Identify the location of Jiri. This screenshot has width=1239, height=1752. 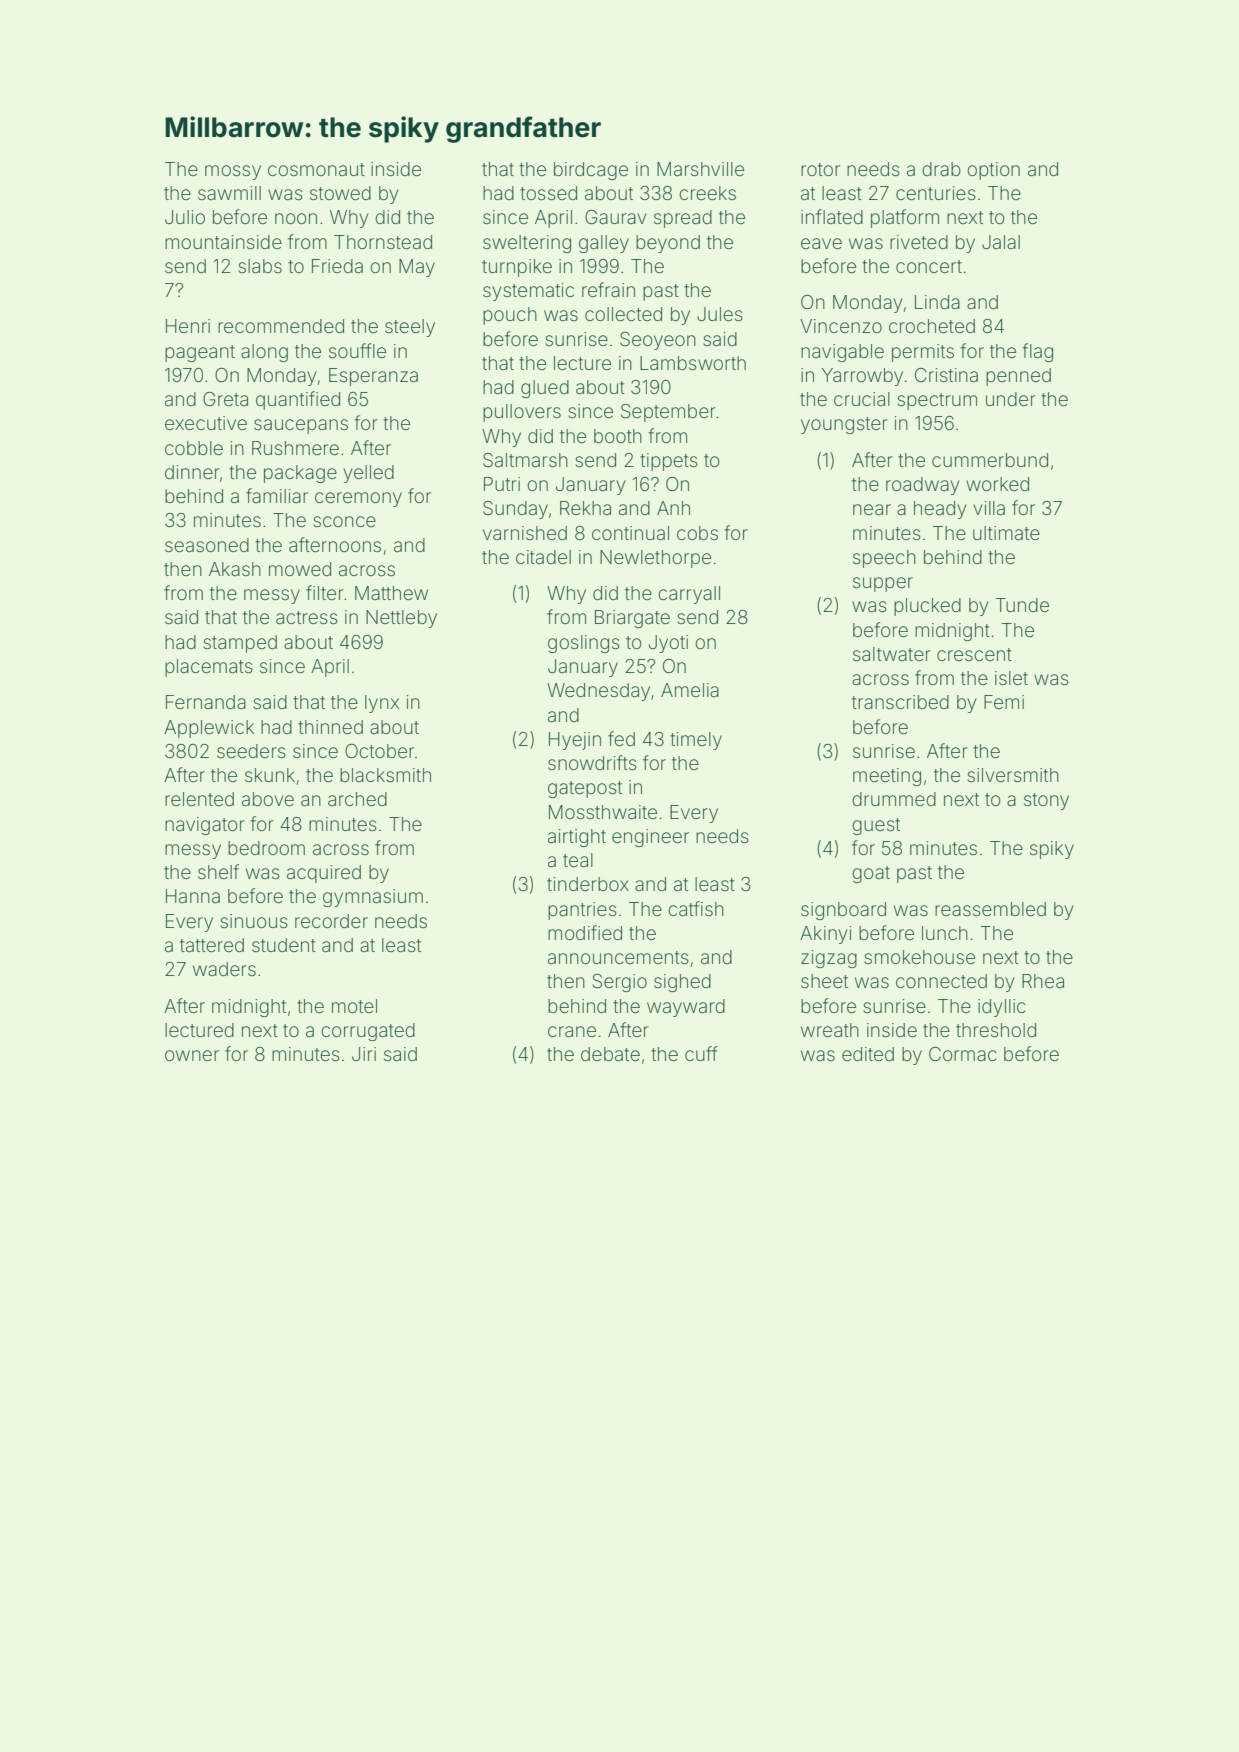
(364, 1054).
